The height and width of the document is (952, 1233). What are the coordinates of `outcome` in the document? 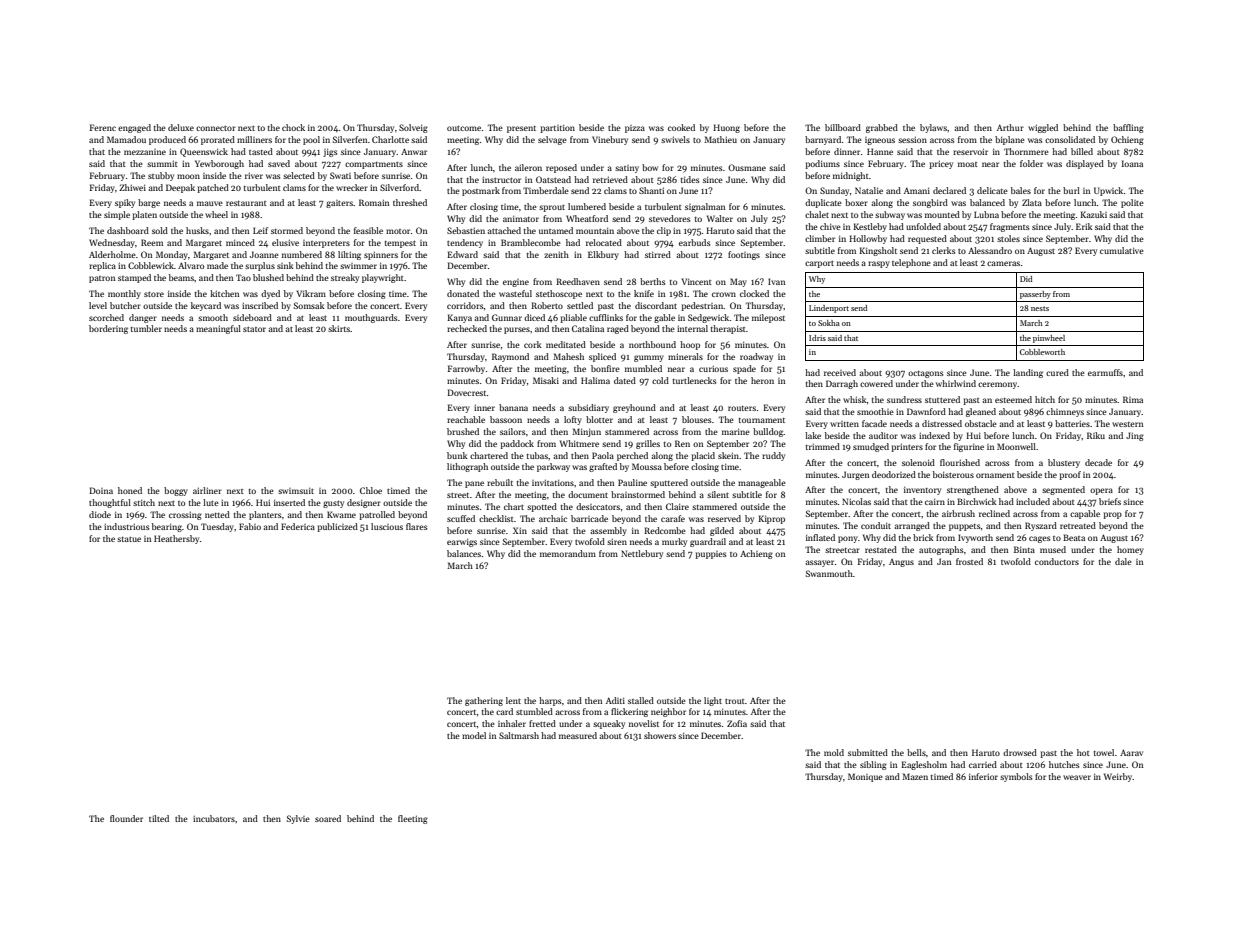 It's located at (464, 128).
